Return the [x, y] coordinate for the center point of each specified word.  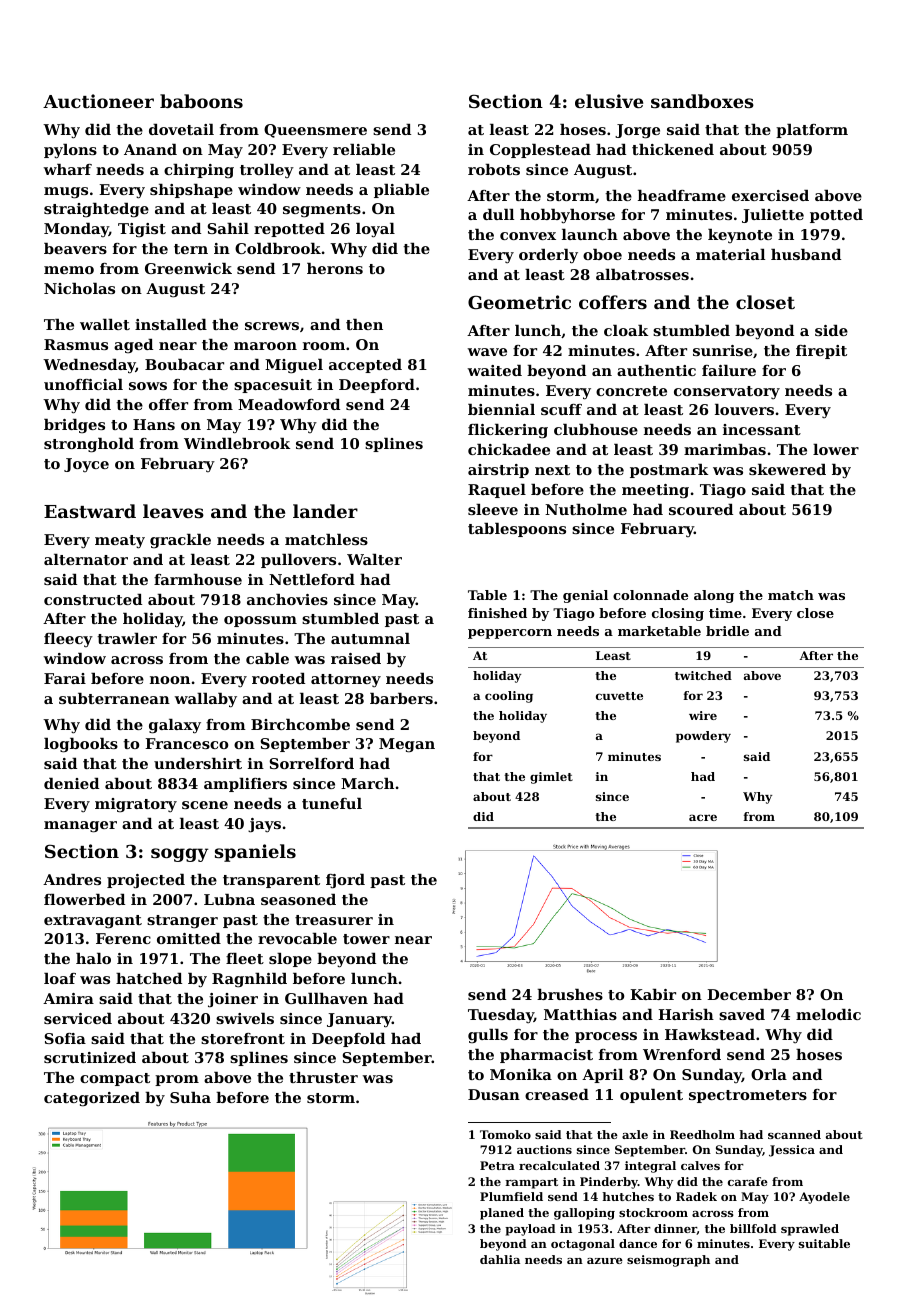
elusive [609, 101]
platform [812, 131]
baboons [201, 101]
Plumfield [511, 1196]
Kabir [653, 994]
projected [146, 881]
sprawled [810, 1230]
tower [366, 939]
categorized [92, 1099]
